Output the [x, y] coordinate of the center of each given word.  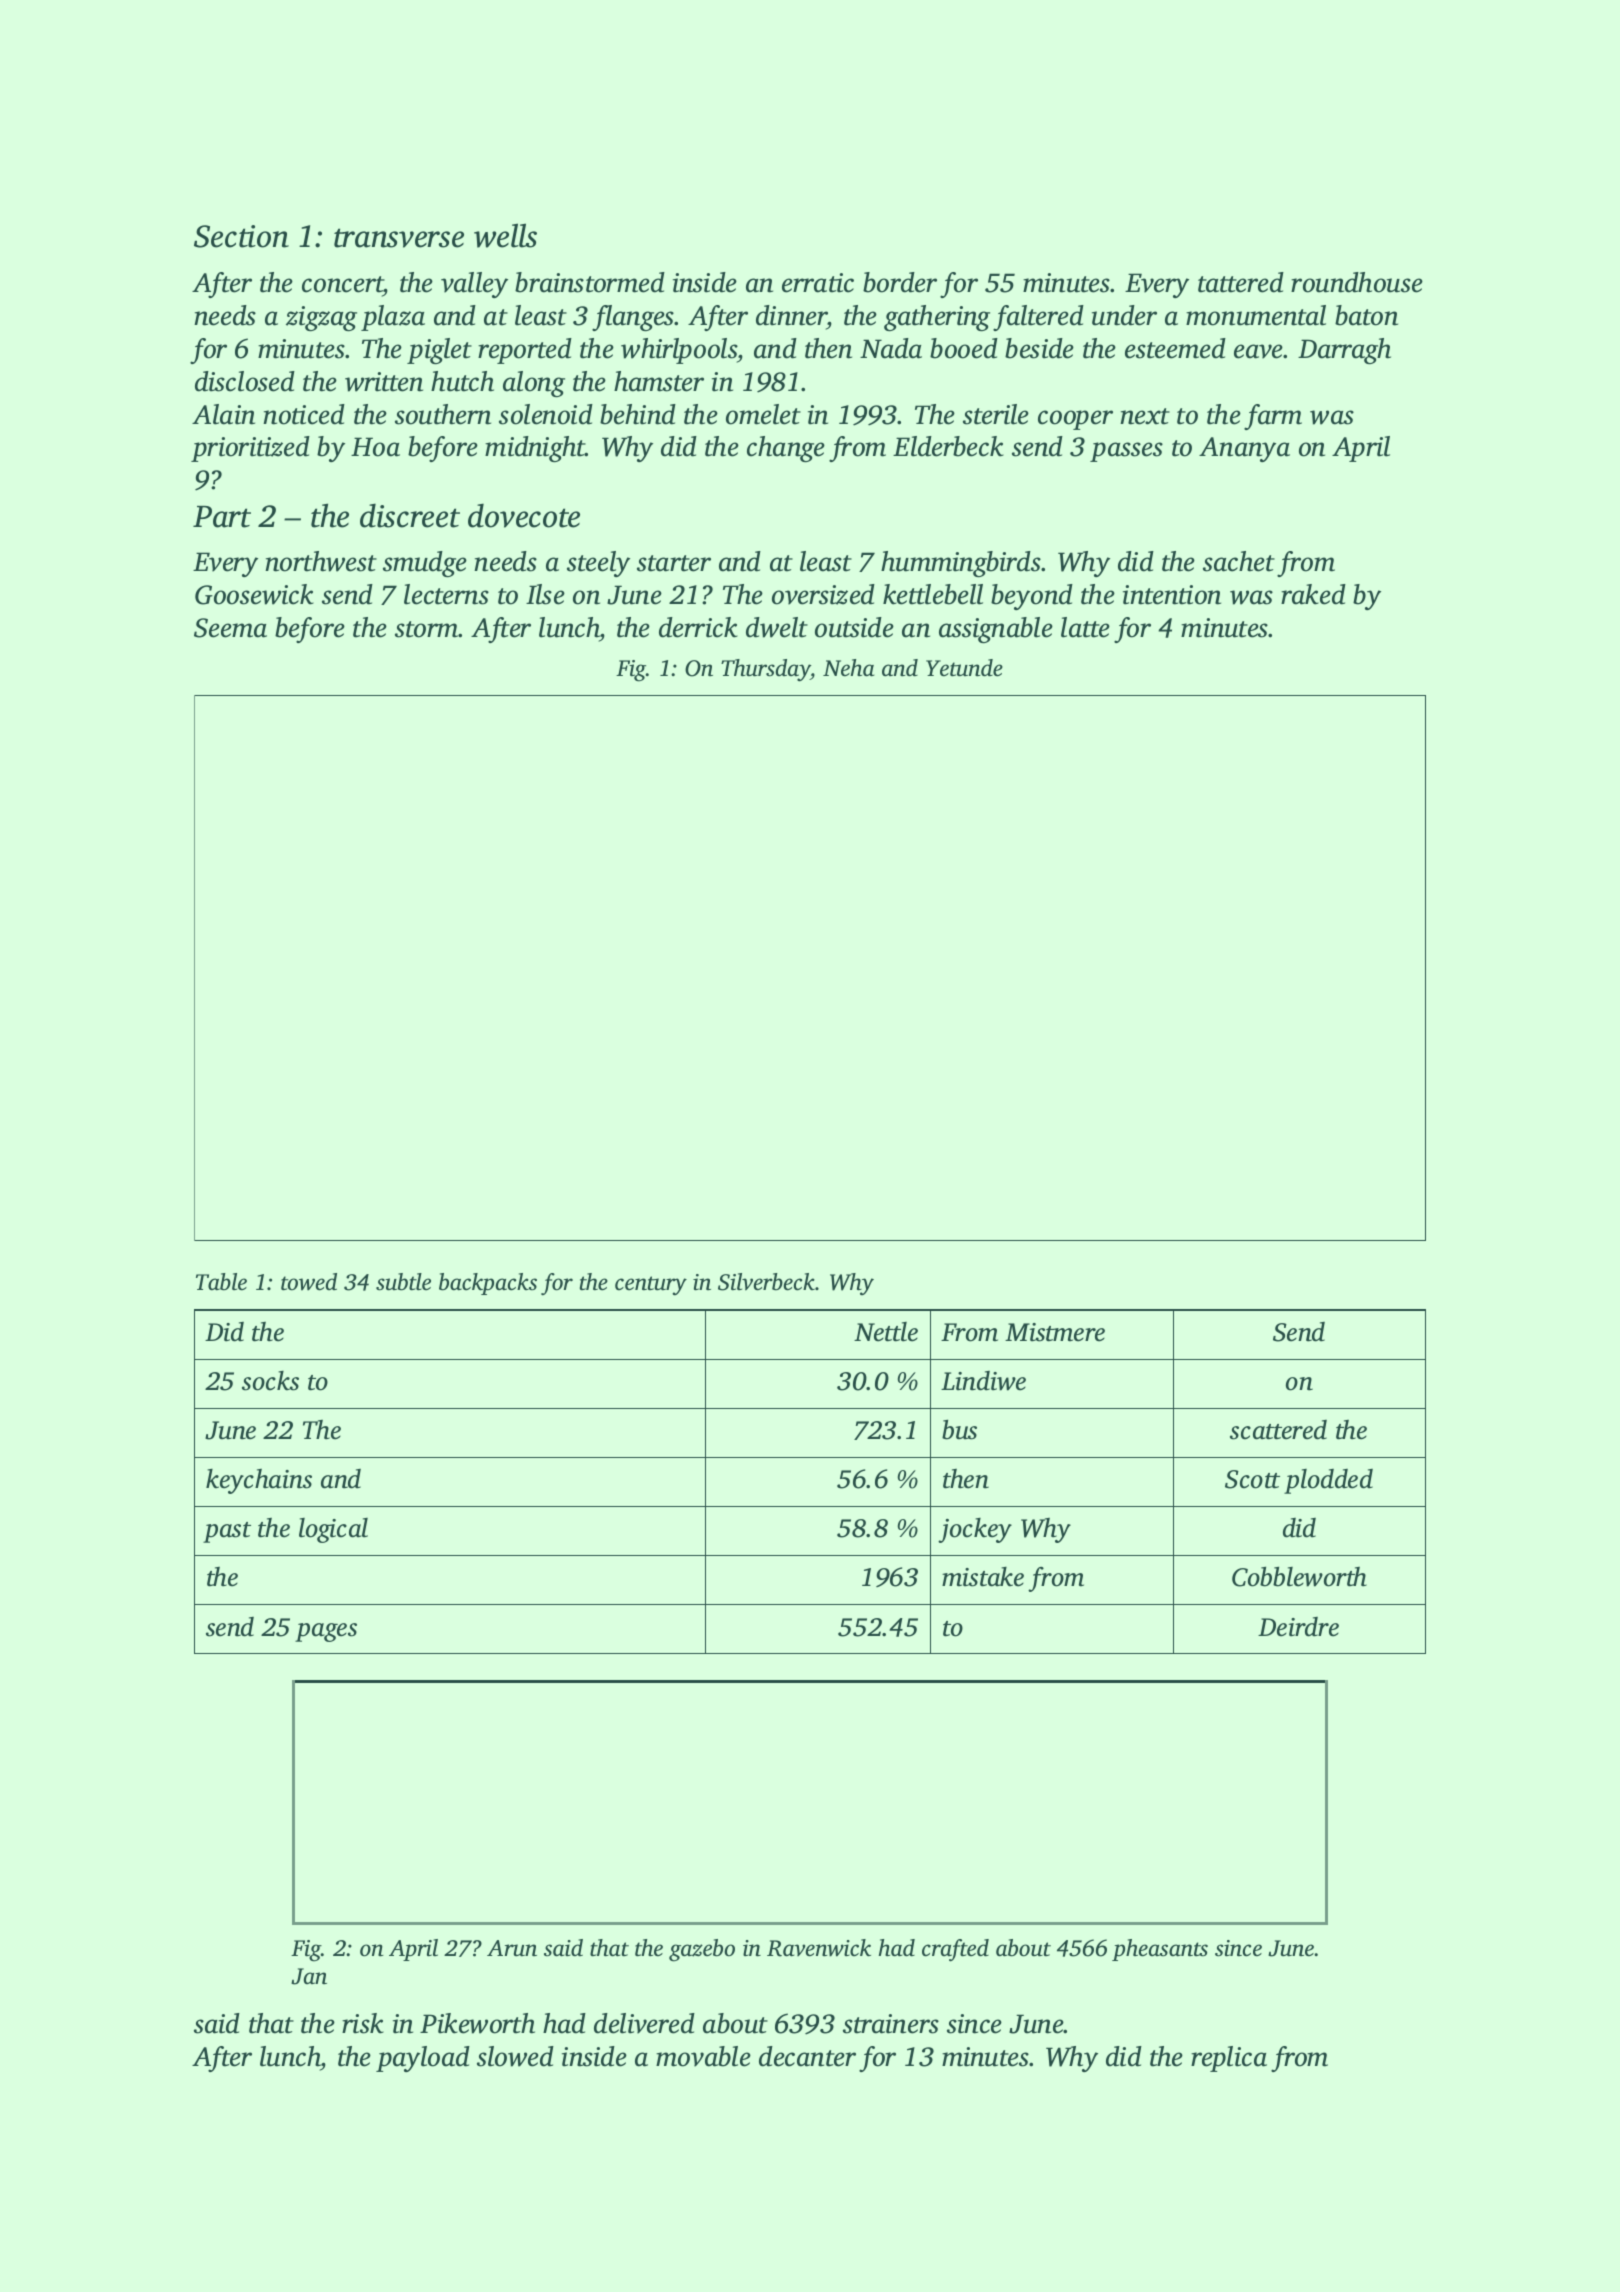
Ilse [545, 594]
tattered [1241, 282]
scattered [1278, 1430]
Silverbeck [766, 1282]
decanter [807, 2056]
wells [505, 235]
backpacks [488, 1284]
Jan [309, 1976]
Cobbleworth [1299, 1577]
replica [1229, 2059]
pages [326, 1632]
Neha [848, 668]
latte [1085, 627]
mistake [983, 1577]
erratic [818, 283]
